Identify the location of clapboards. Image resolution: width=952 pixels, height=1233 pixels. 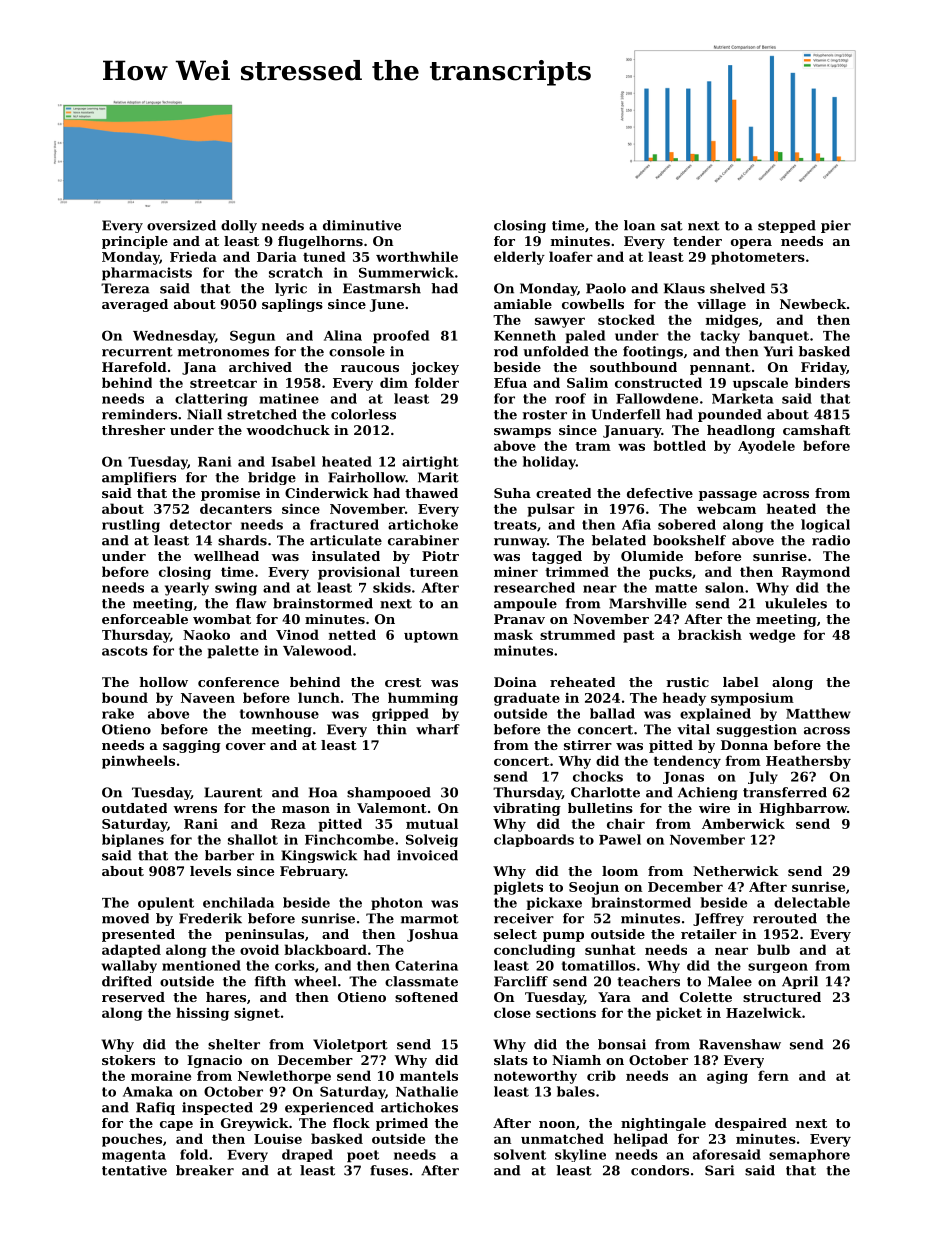
(534, 840).
